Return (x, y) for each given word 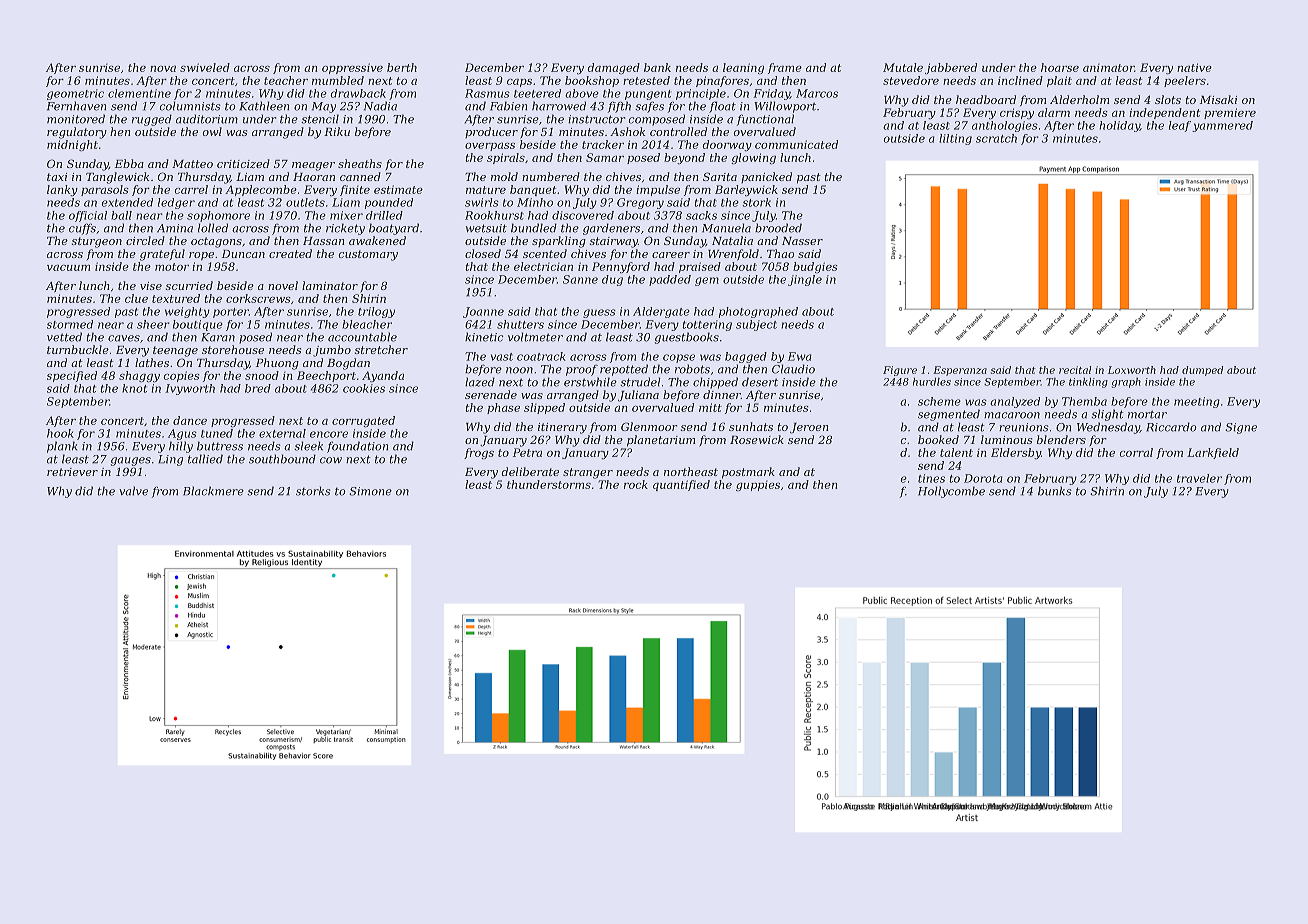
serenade (491, 394)
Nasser (802, 241)
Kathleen (264, 106)
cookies (364, 388)
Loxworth (1132, 370)
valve (133, 491)
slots (1168, 99)
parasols (105, 190)
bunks (1054, 491)
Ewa (800, 356)
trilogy (376, 312)
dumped (1202, 371)
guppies (758, 486)
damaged (613, 68)
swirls (482, 202)
